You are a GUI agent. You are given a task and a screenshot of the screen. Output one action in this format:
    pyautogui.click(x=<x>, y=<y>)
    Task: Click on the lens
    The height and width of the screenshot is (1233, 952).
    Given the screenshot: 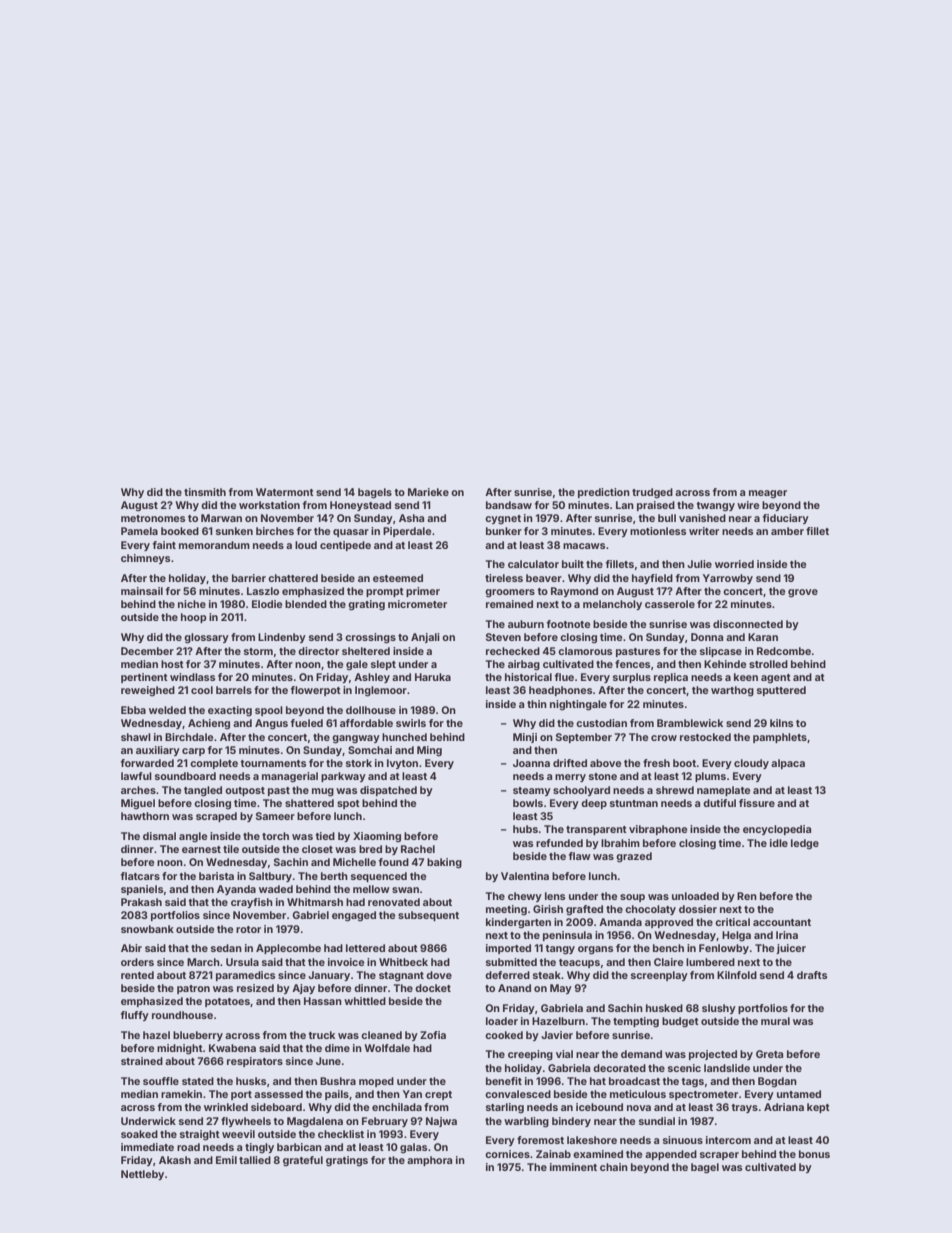 What is the action you would take?
    pyautogui.click(x=555, y=896)
